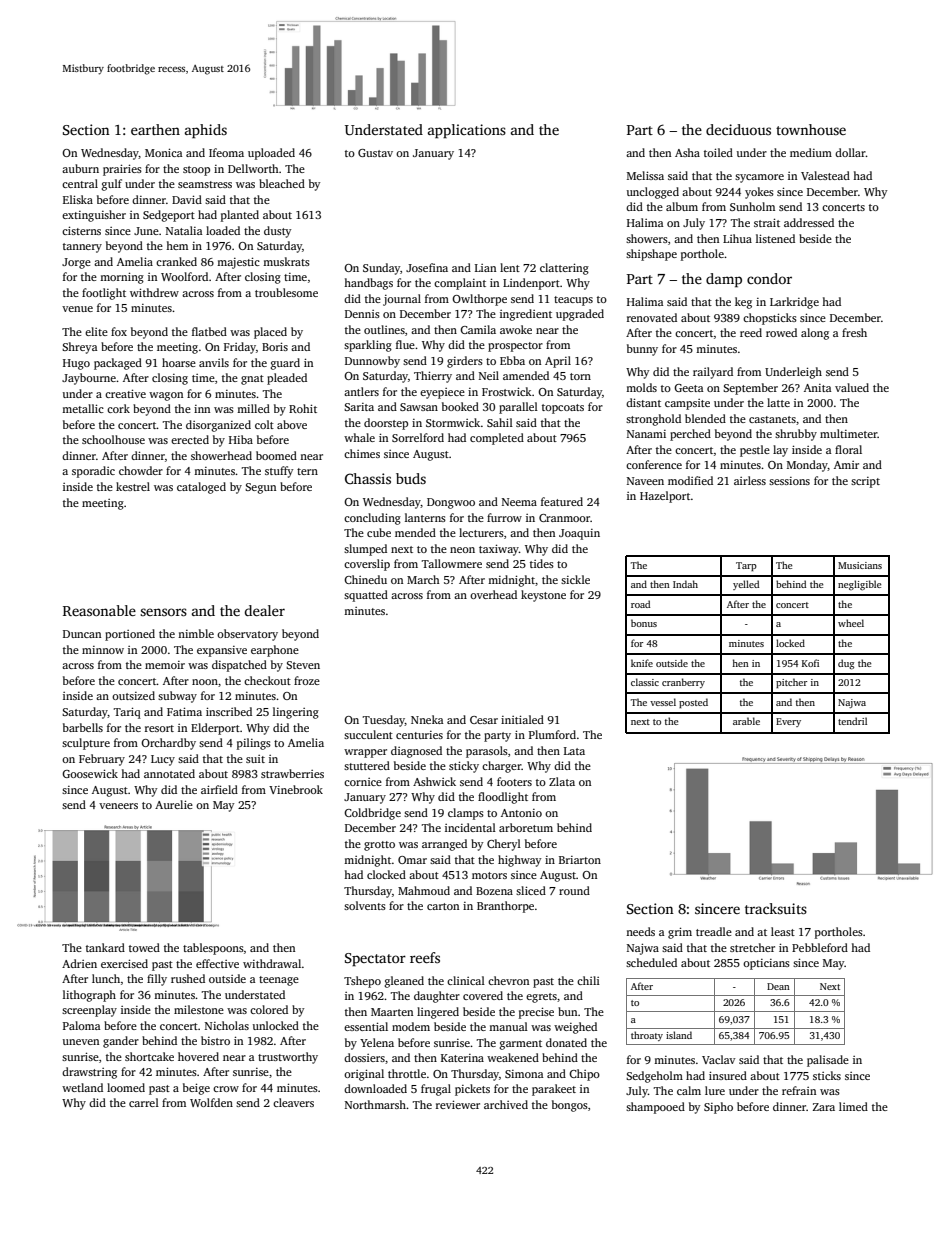 The image size is (952, 1233). Describe the element at coordinates (460, 406) in the document. I see `booked` at that location.
